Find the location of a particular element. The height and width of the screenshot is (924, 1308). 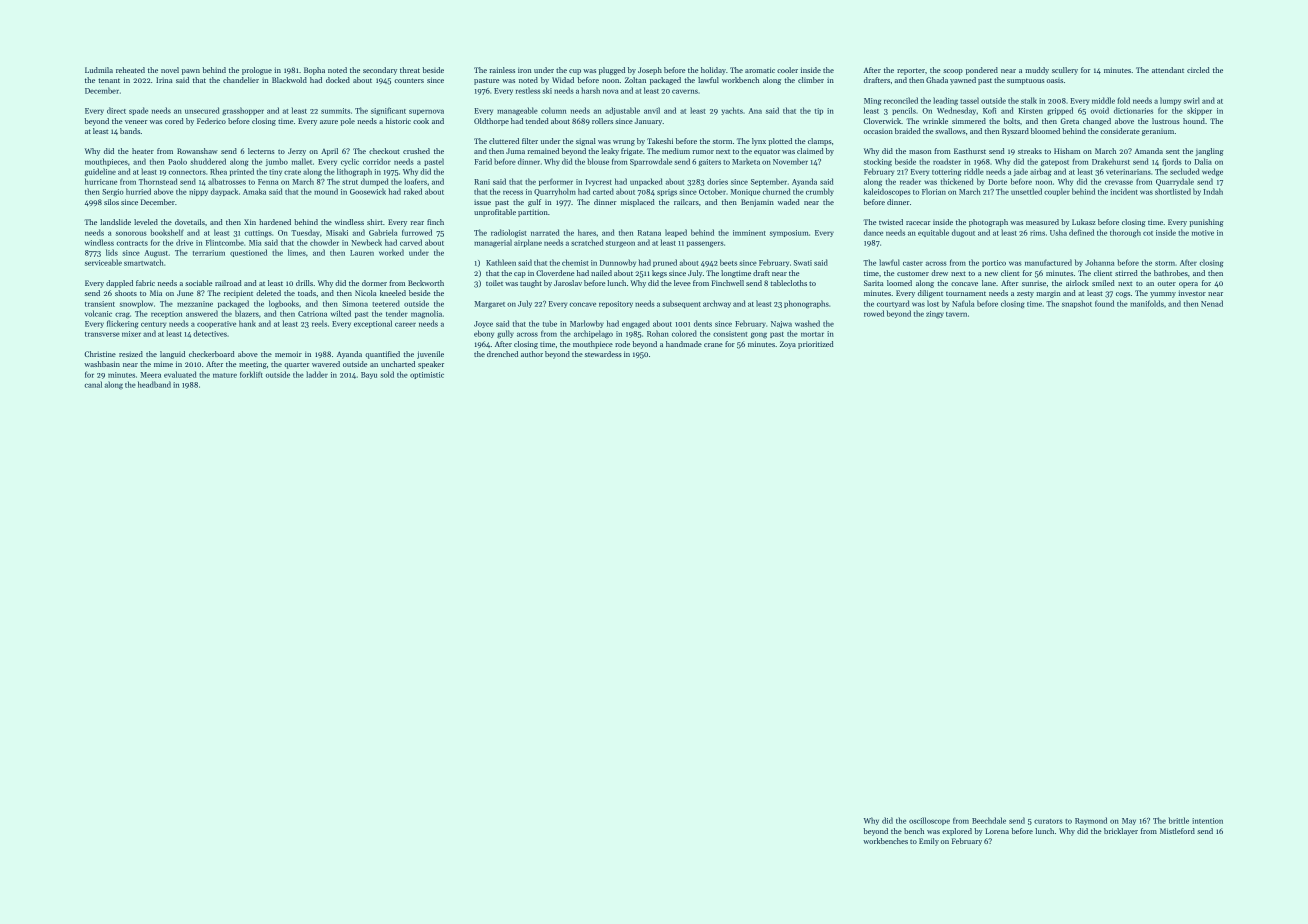

oscilloscope is located at coordinates (929, 821).
